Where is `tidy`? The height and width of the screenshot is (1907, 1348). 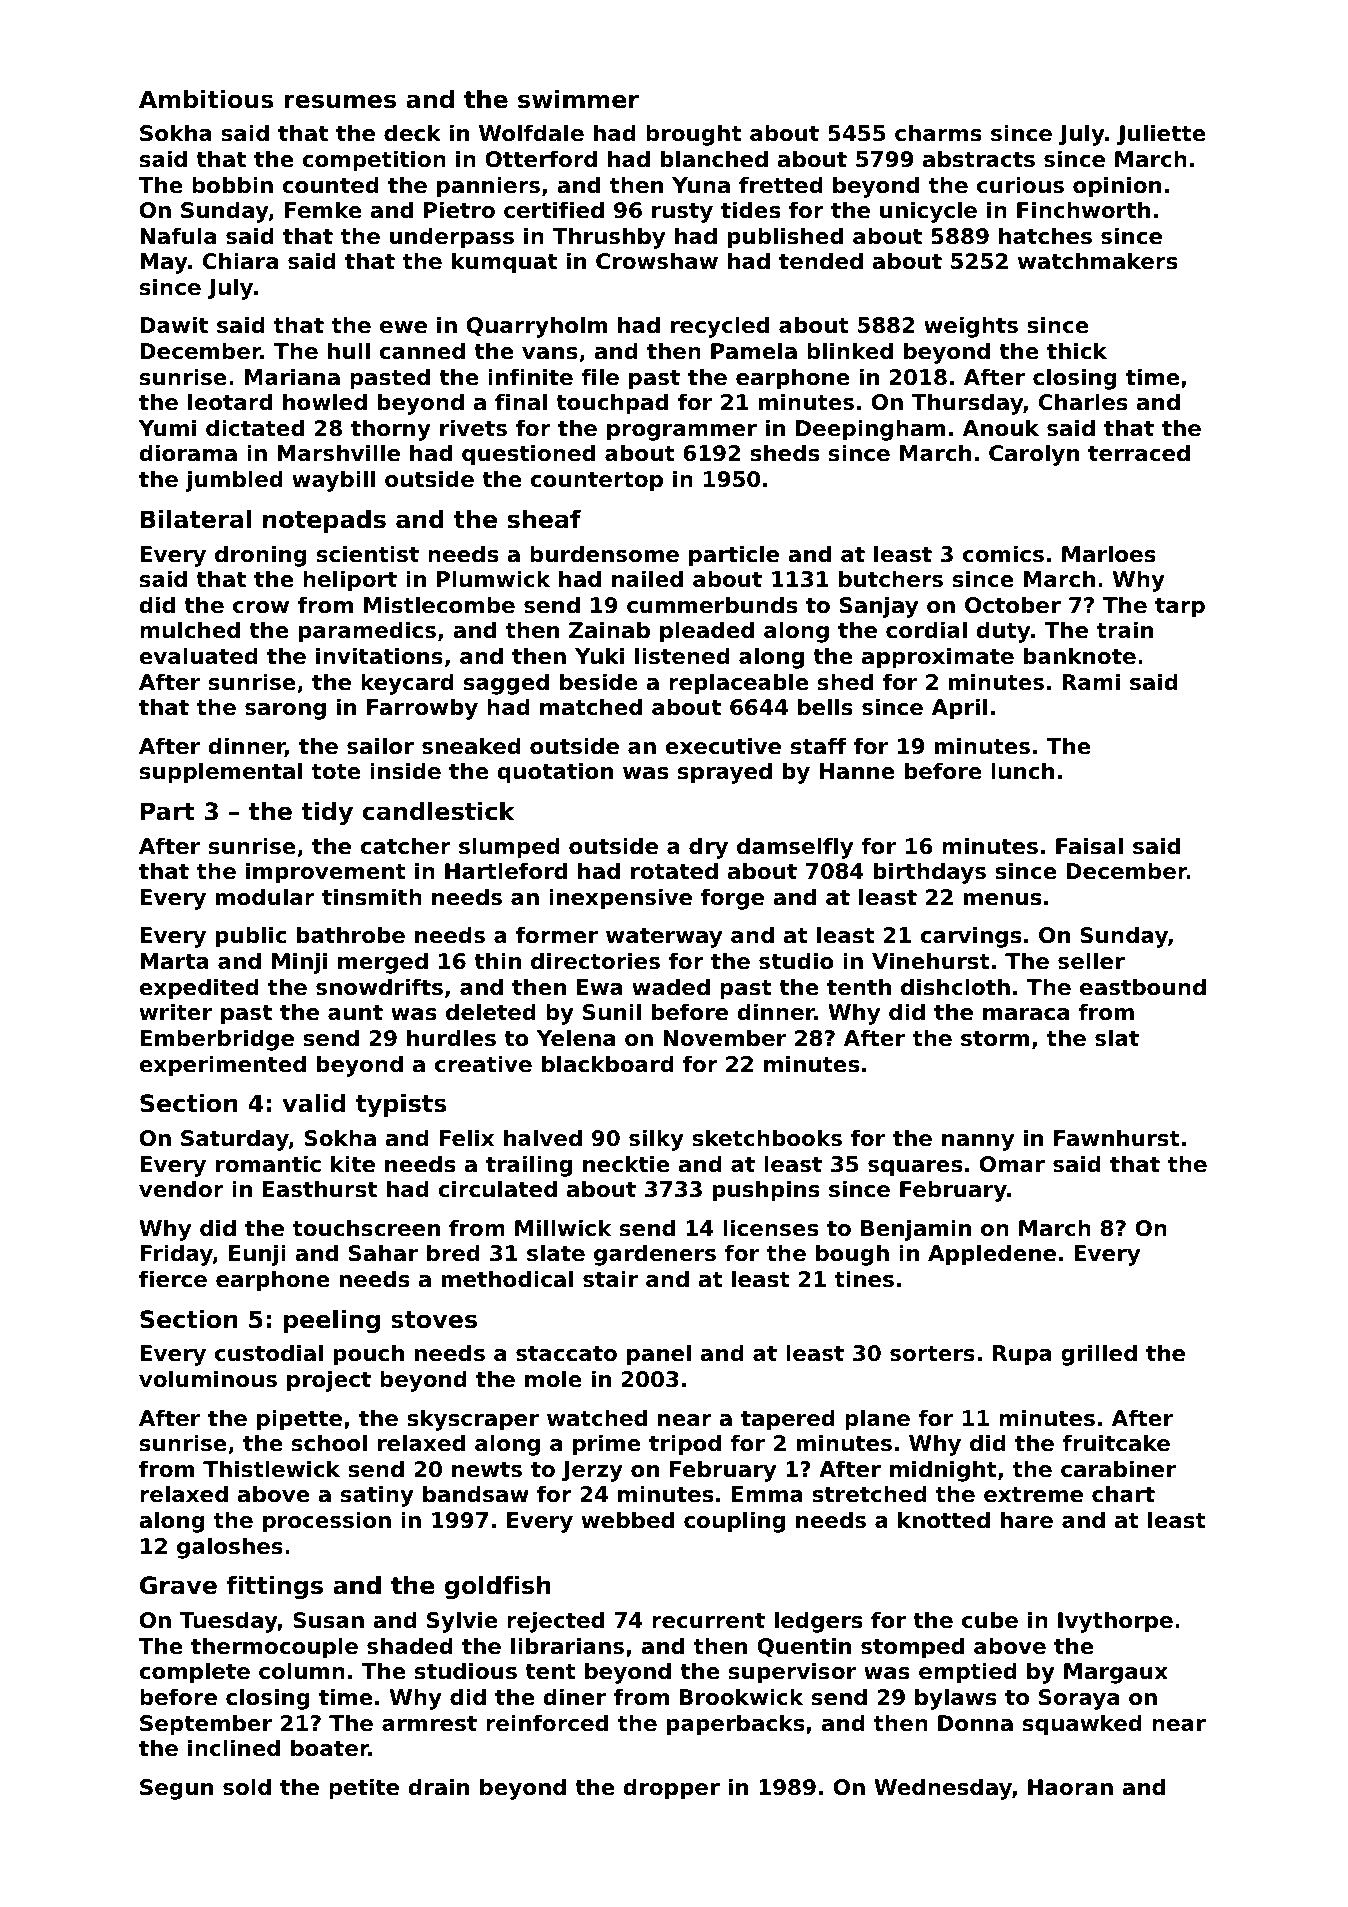
tidy is located at coordinates (327, 813).
